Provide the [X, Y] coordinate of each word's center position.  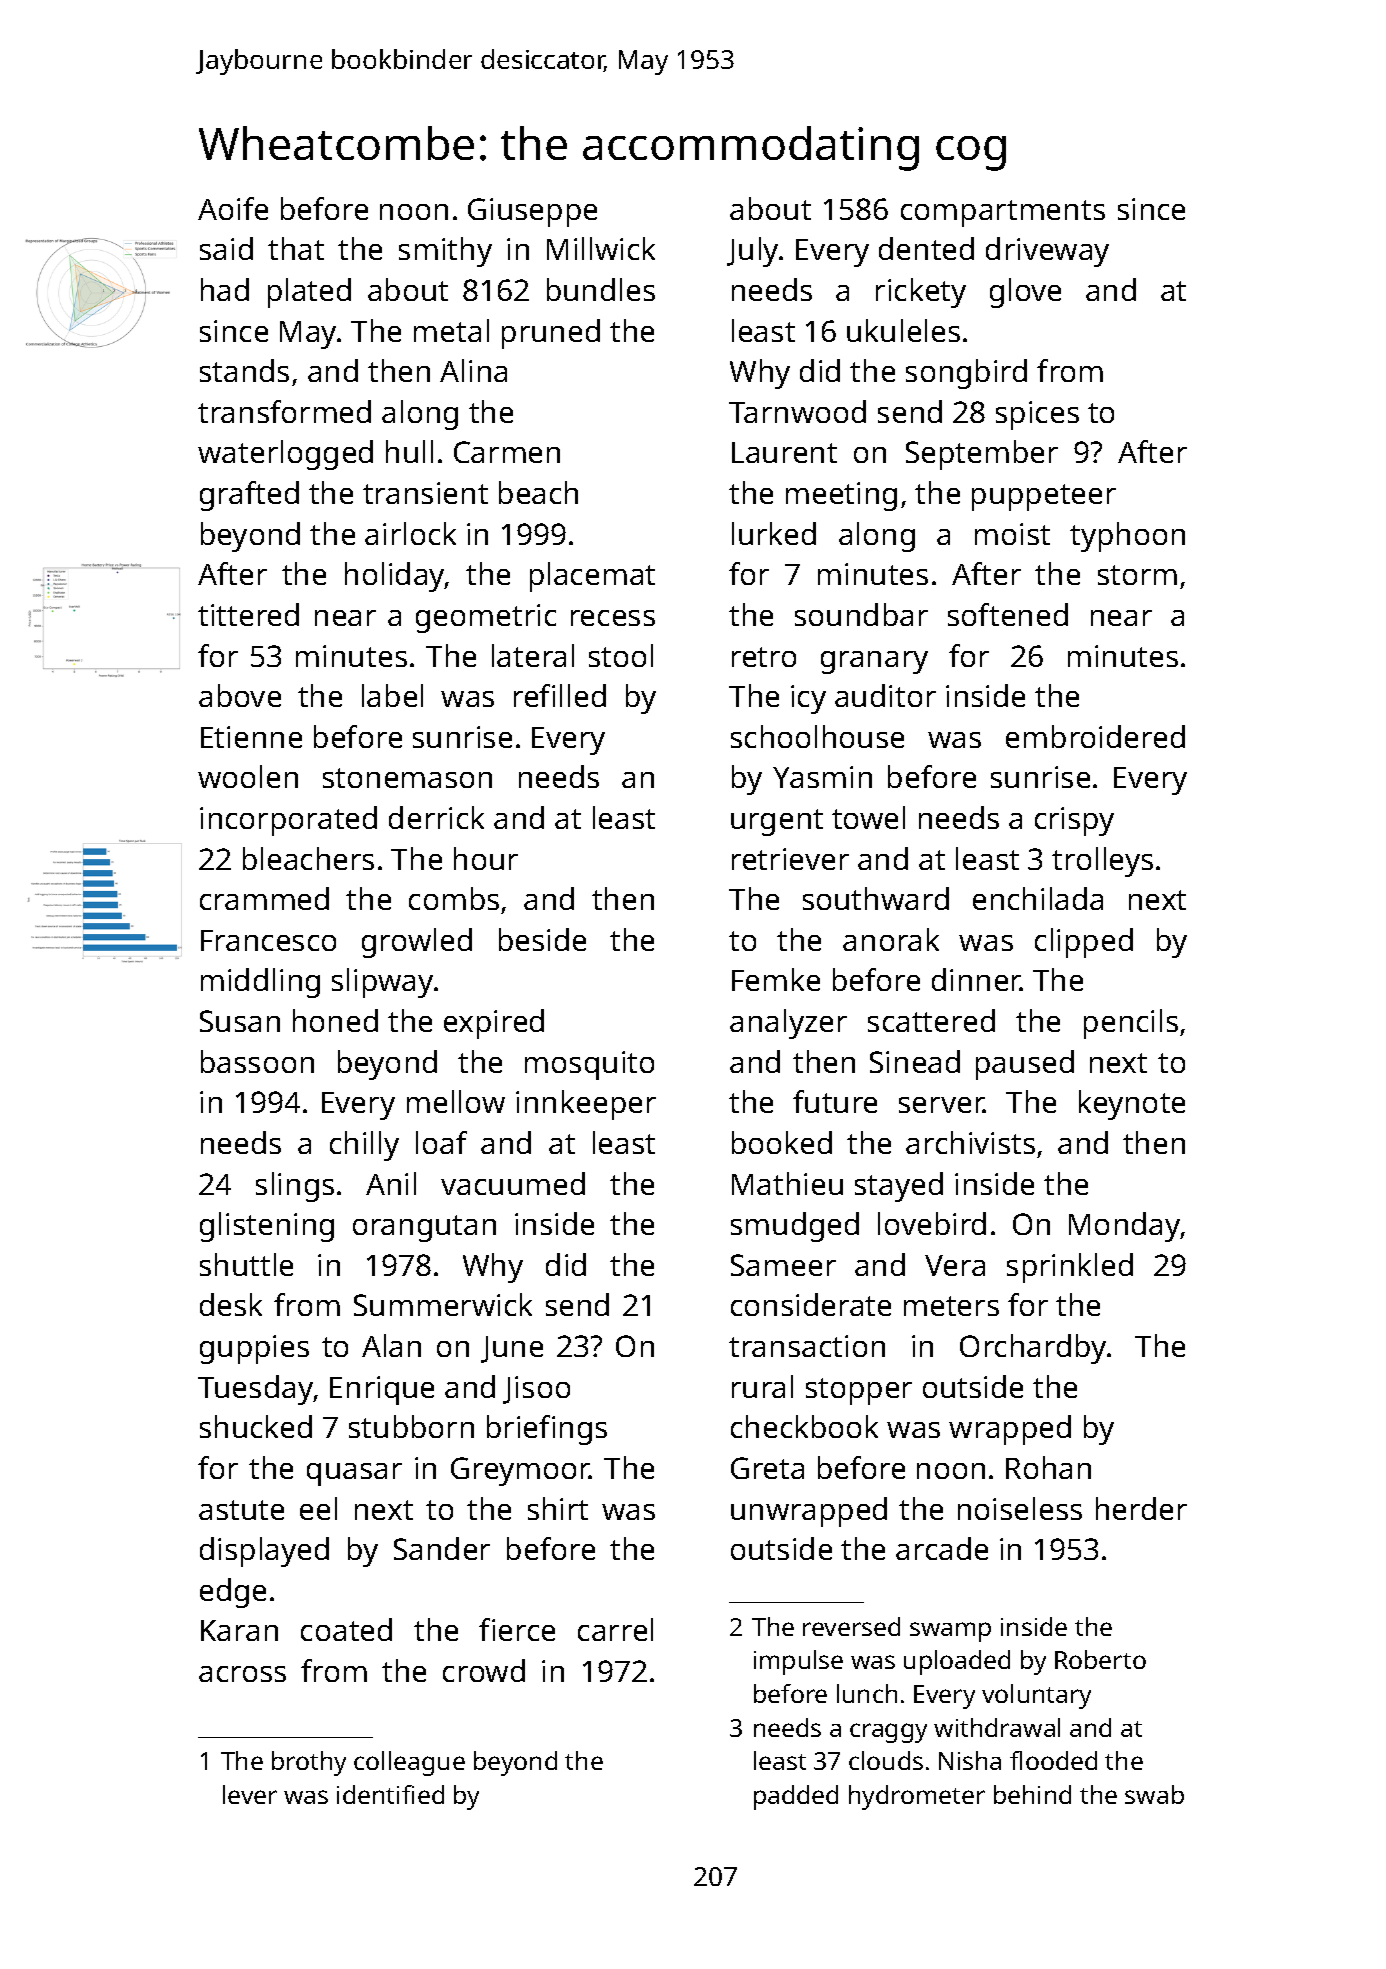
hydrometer [917, 1797]
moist [1012, 534]
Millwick [601, 248]
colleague [409, 1763]
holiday [395, 577]
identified [390, 1794]
